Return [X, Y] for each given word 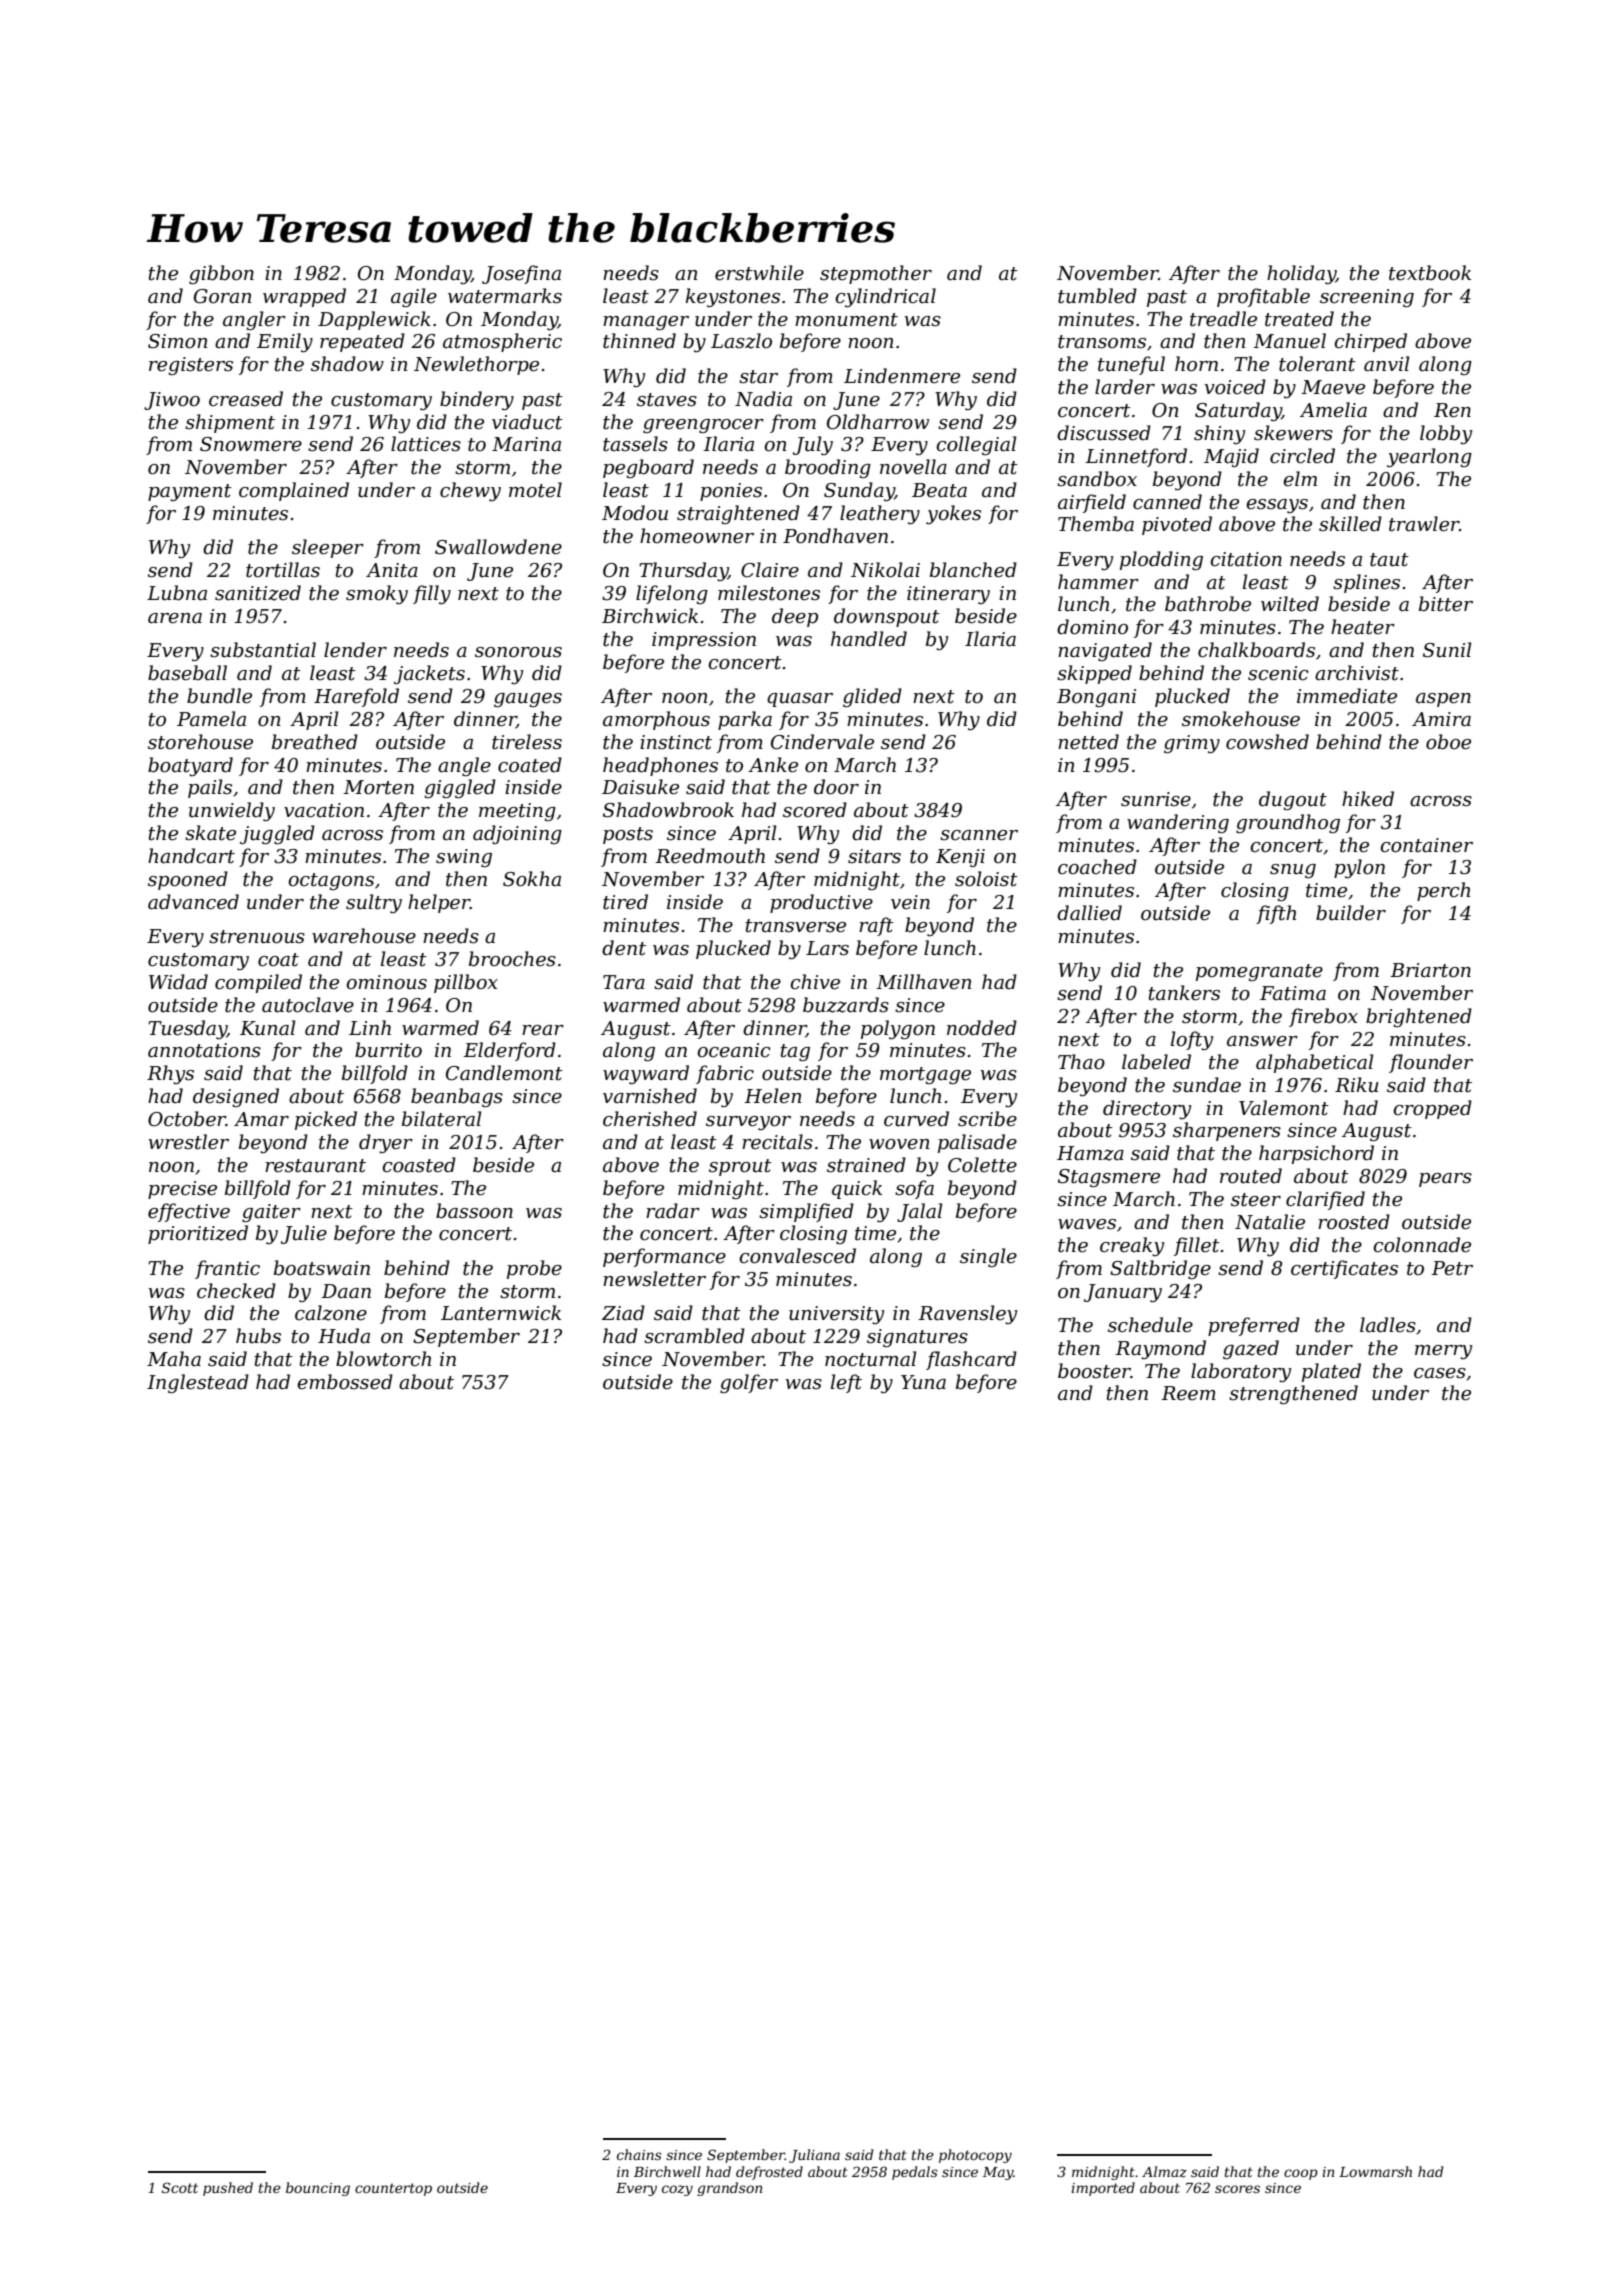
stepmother [876, 274]
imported [1103, 2189]
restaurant [315, 1166]
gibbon [221, 274]
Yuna [923, 1382]
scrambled [694, 1336]
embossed [345, 1382]
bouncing [318, 2189]
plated [1331, 1372]
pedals [915, 2173]
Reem [1188, 1393]
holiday [1301, 275]
